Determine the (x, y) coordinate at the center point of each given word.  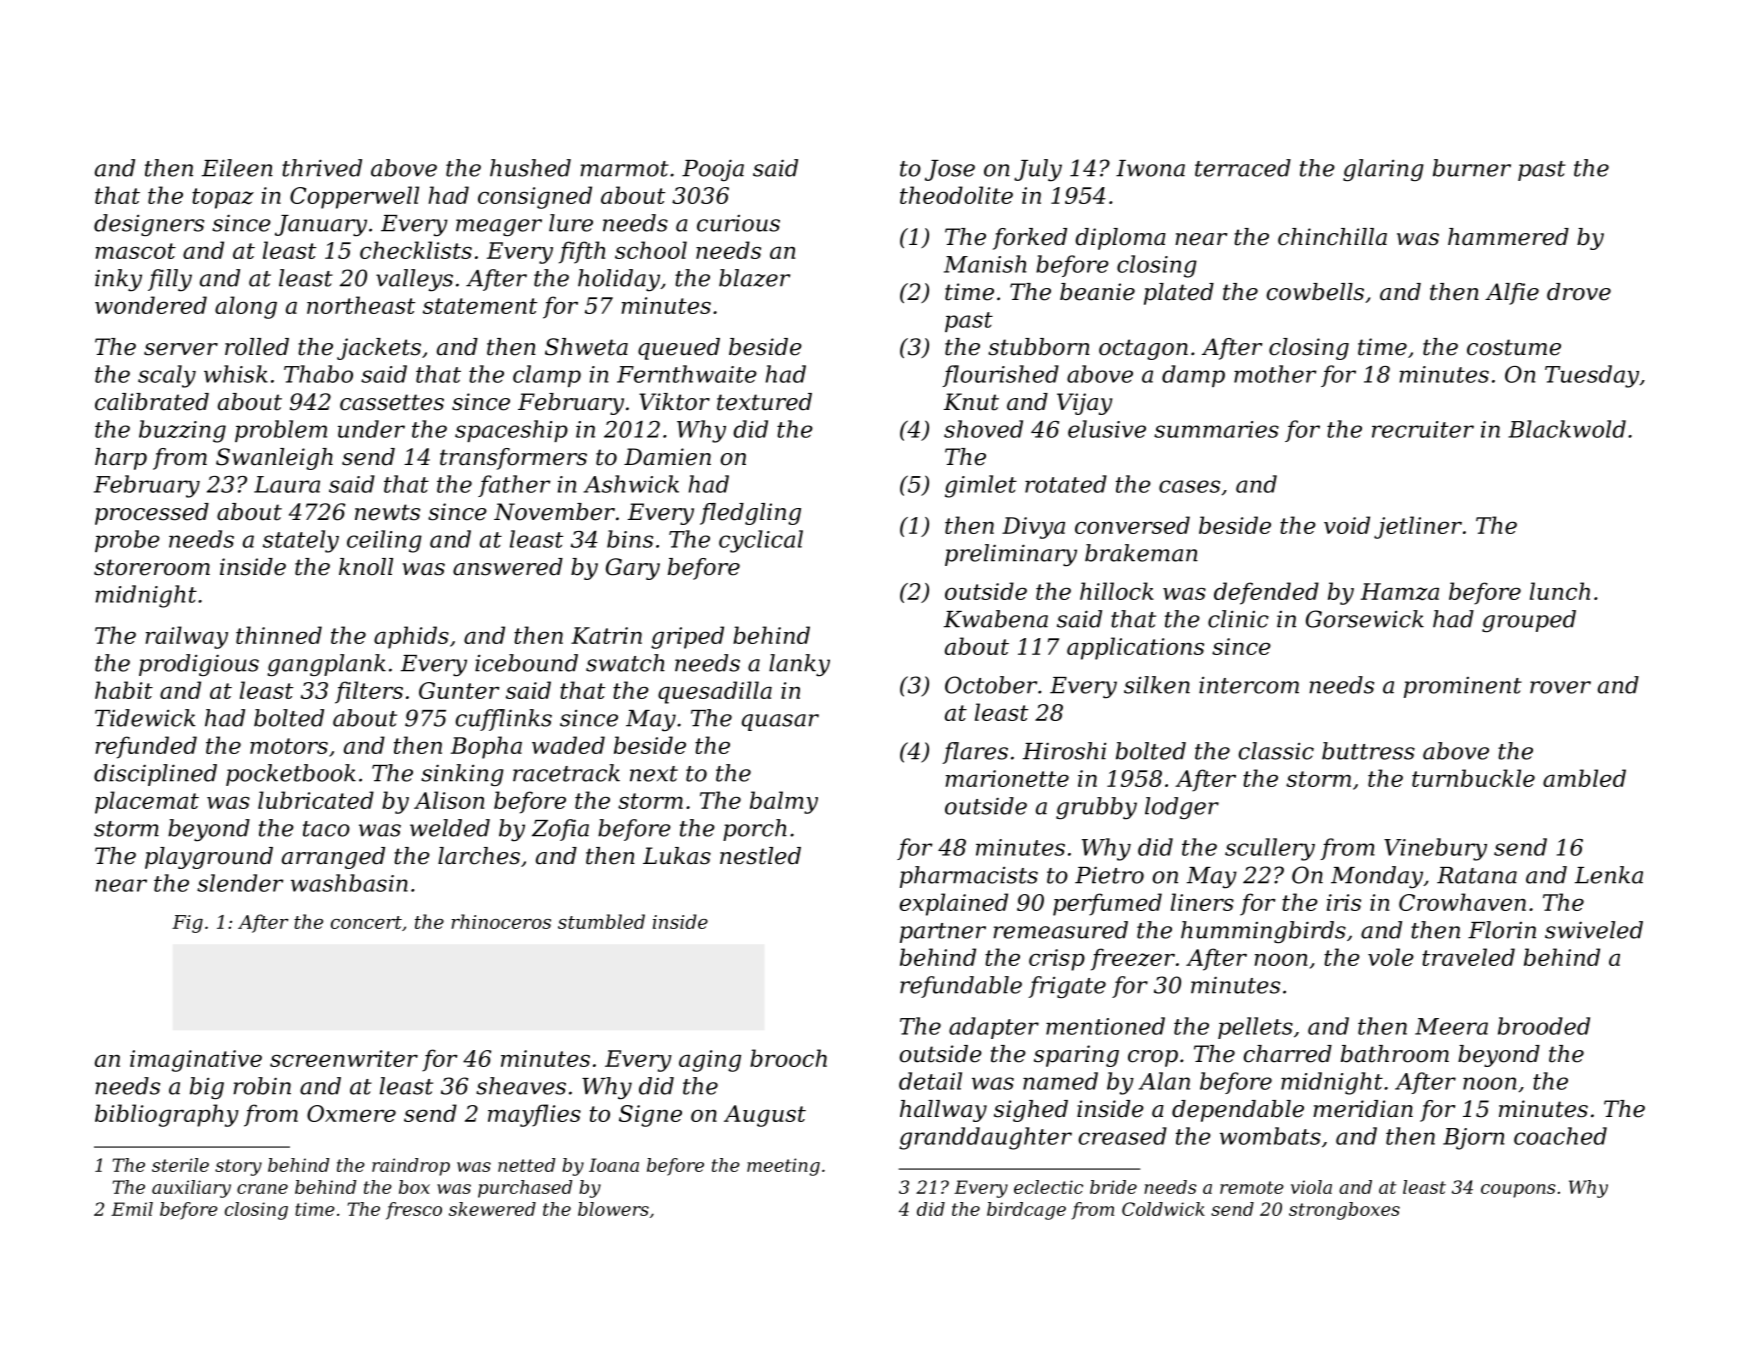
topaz (223, 198)
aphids (411, 637)
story (238, 1167)
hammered (1508, 237)
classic (1276, 751)
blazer (754, 278)
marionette (1007, 778)
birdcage (1026, 1211)
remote (1252, 1187)
